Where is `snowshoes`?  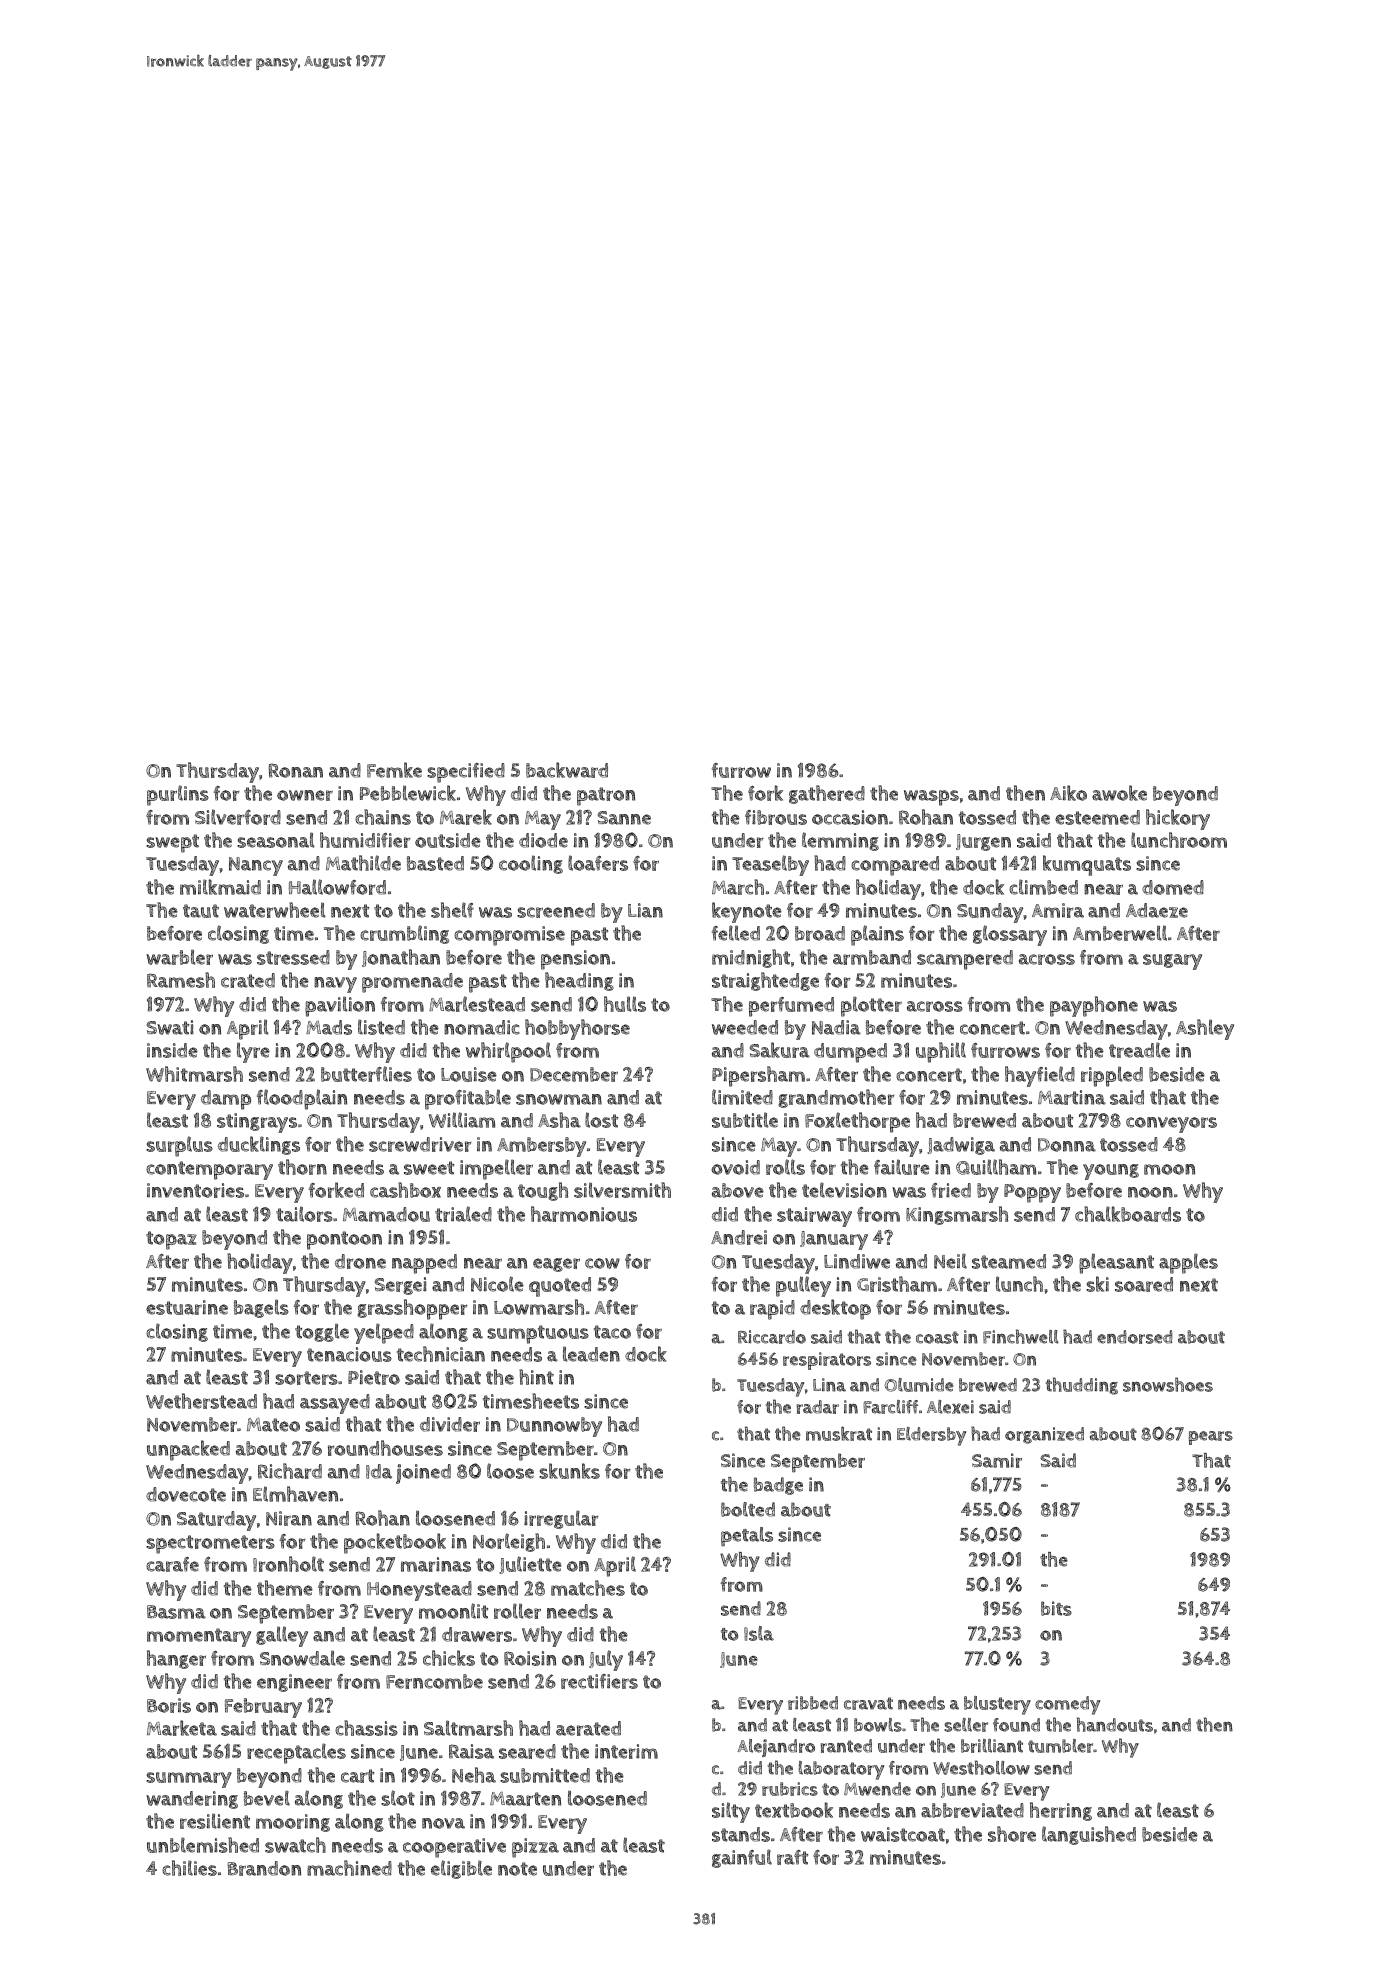
snowshoes is located at coordinates (1168, 1384).
